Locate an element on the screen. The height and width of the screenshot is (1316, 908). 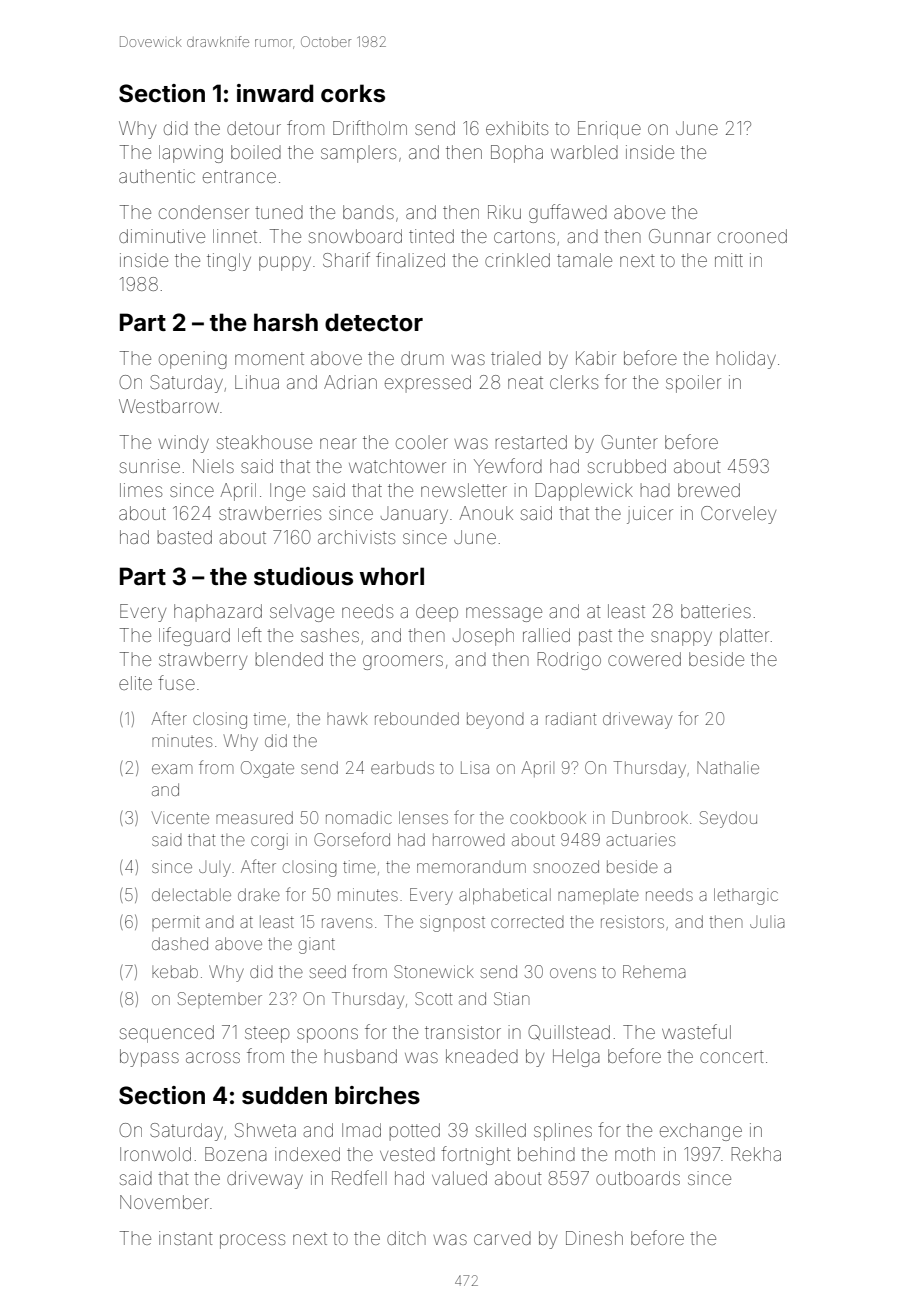
dashed is located at coordinates (180, 943).
